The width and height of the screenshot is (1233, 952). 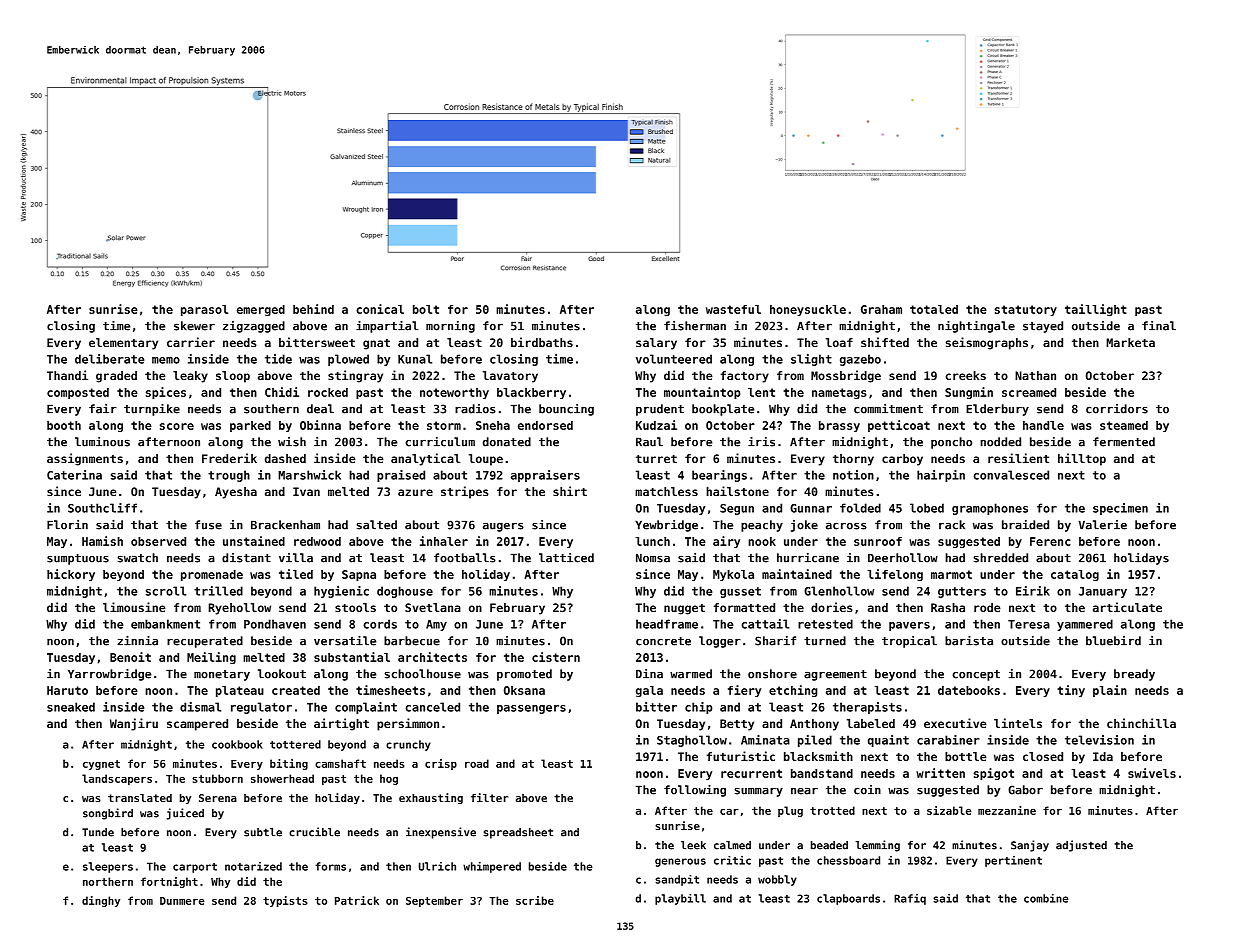 I want to click on bready, so click(x=1134, y=675).
